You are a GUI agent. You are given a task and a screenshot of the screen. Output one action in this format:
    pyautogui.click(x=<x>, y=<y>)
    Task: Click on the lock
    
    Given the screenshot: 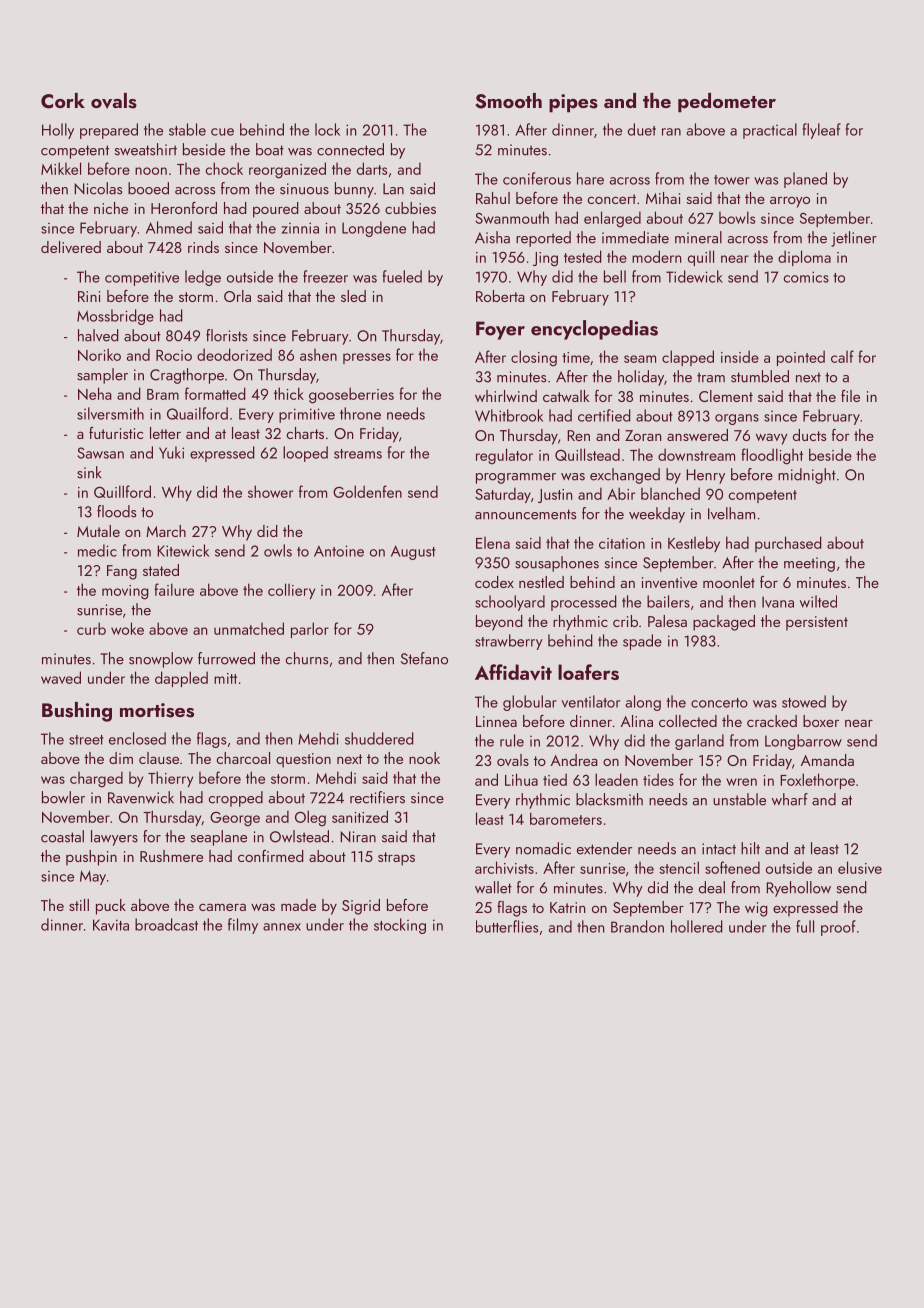 What is the action you would take?
    pyautogui.click(x=327, y=129)
